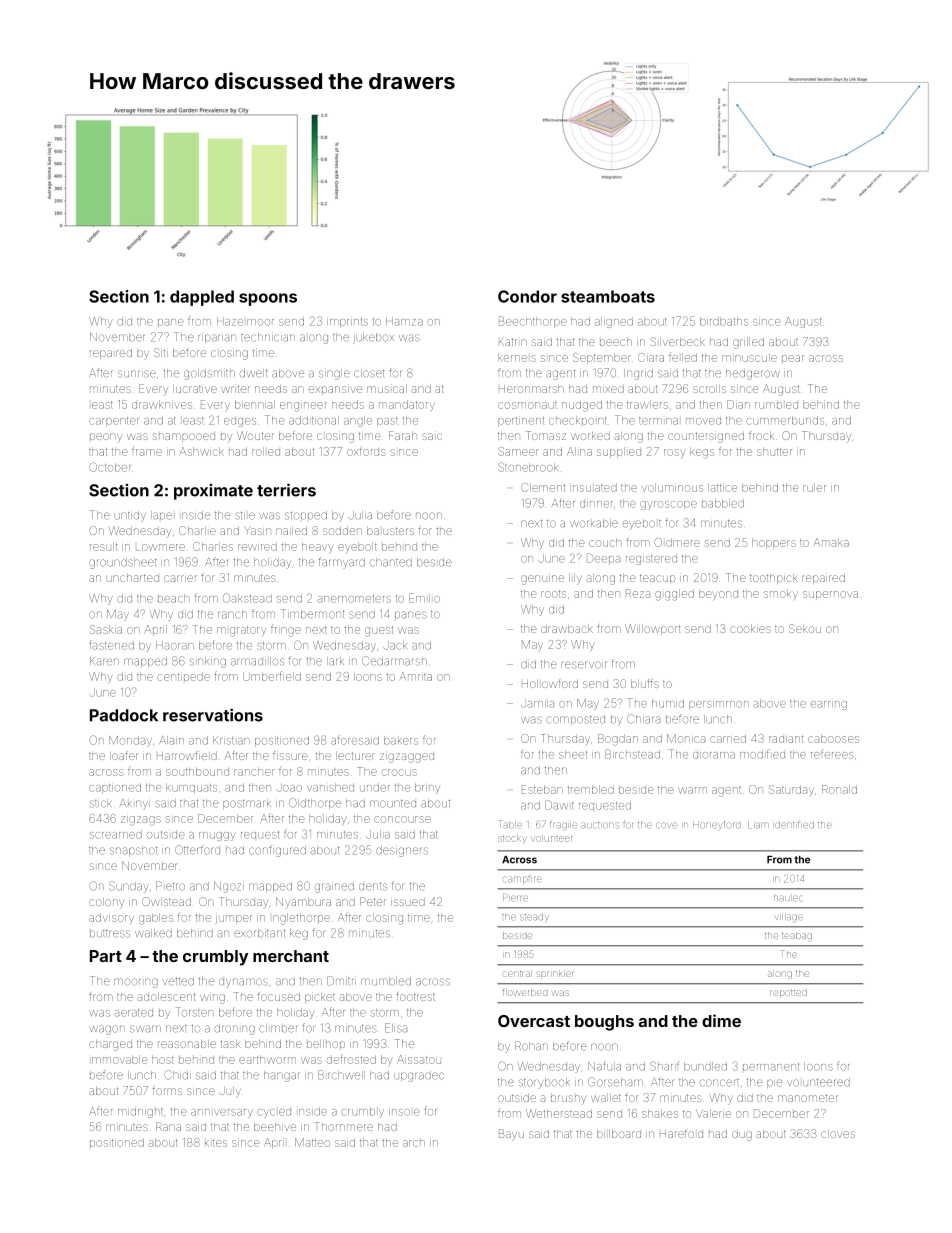  What do you see at coordinates (718, 594) in the screenshot?
I see `beyond` at bounding box center [718, 594].
